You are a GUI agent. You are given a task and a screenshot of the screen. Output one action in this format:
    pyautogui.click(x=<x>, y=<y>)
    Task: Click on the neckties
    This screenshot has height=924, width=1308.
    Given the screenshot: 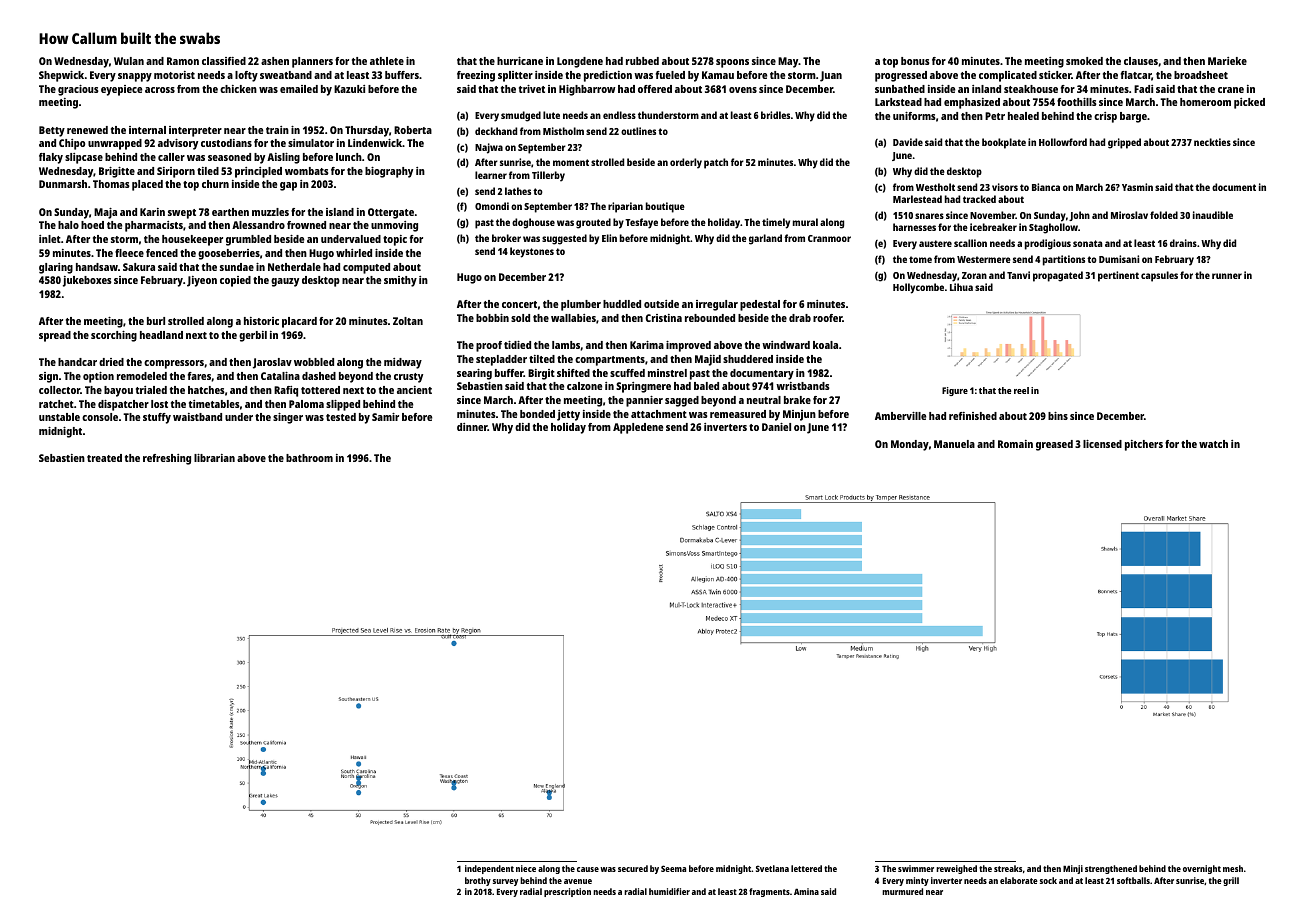 What is the action you would take?
    pyautogui.click(x=1212, y=142)
